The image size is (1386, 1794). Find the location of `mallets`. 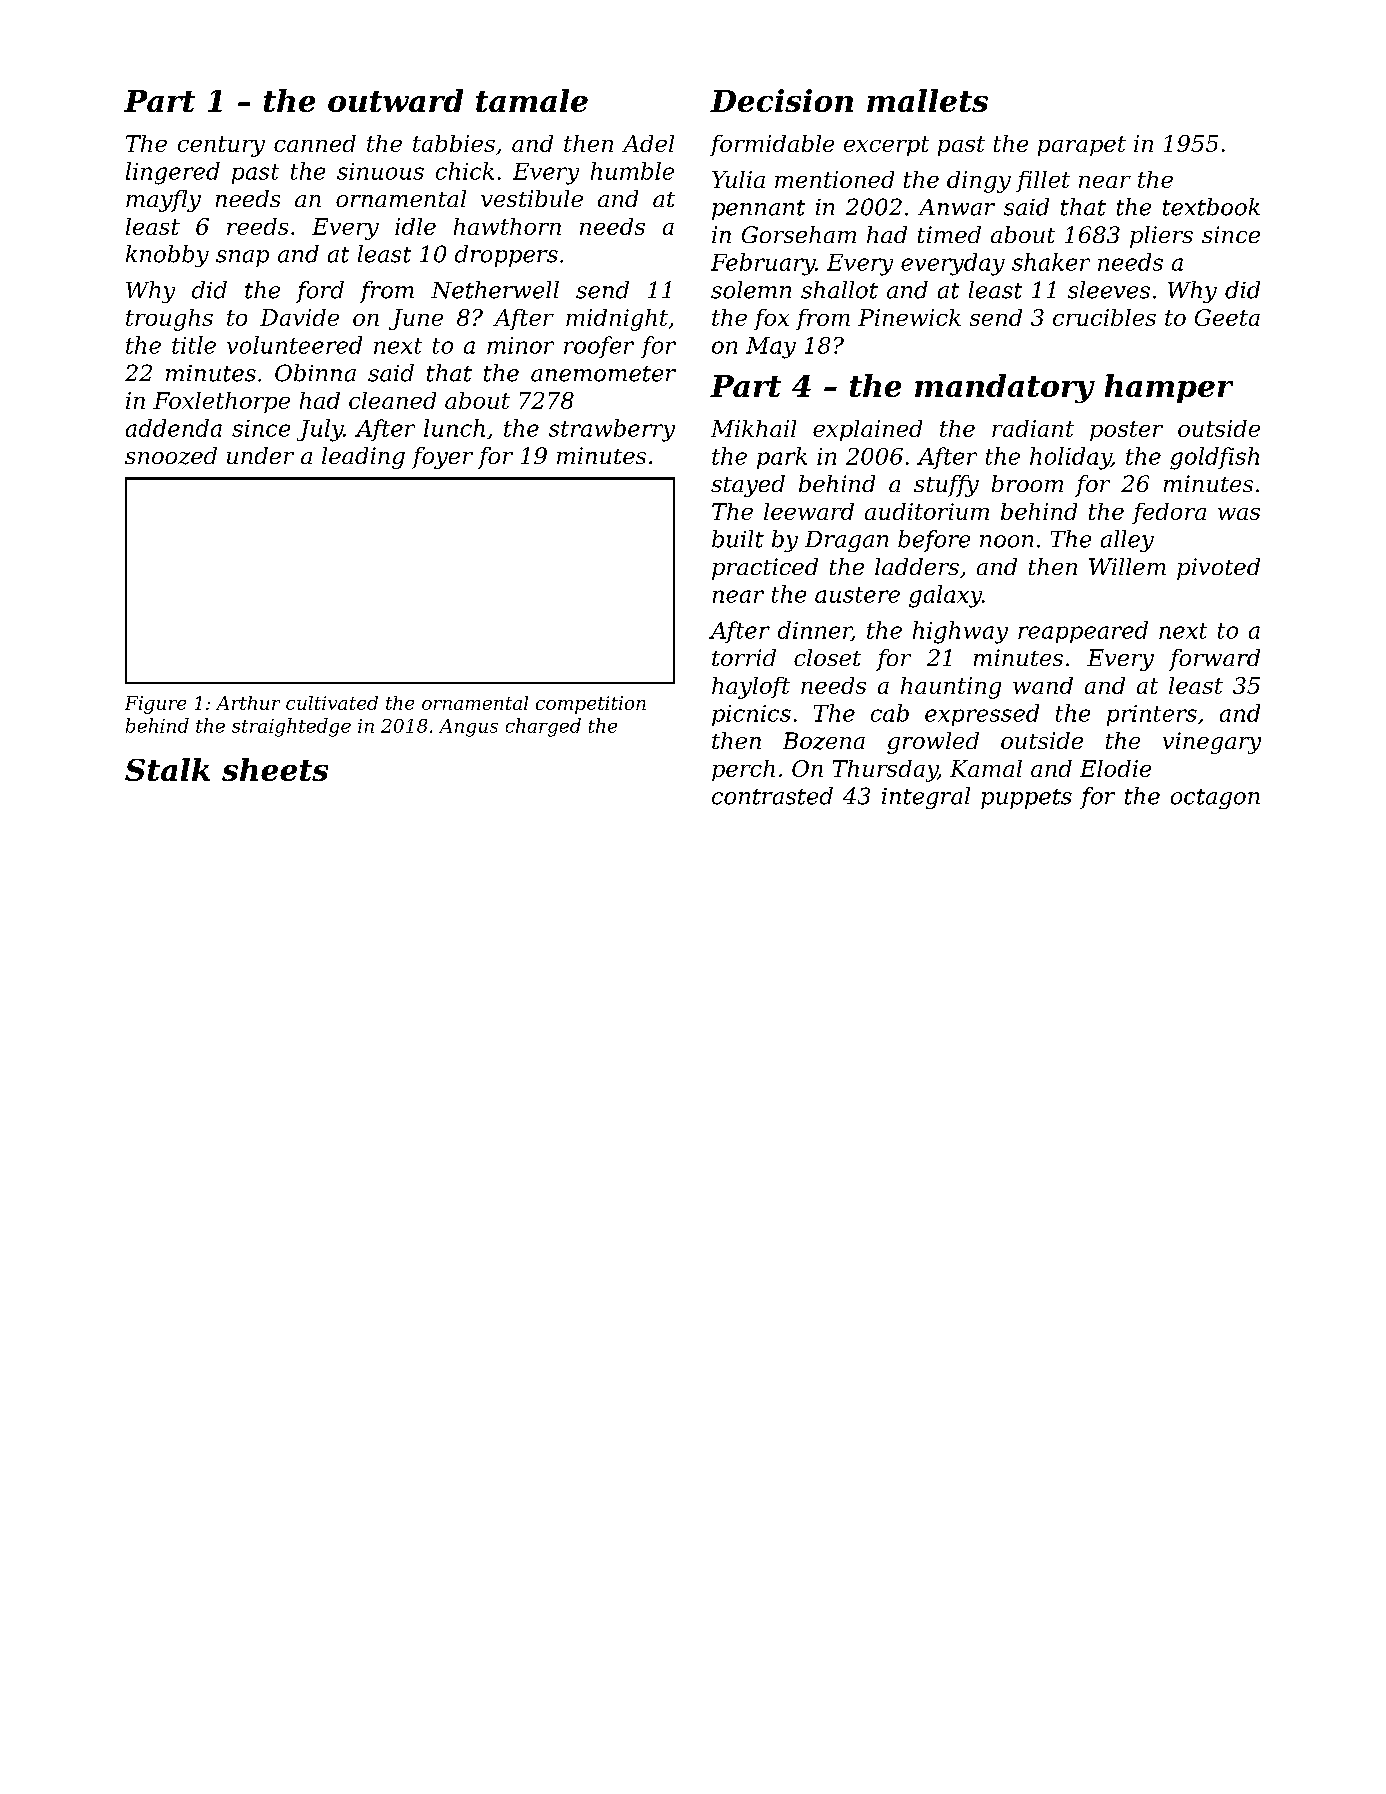

mallets is located at coordinates (927, 100).
